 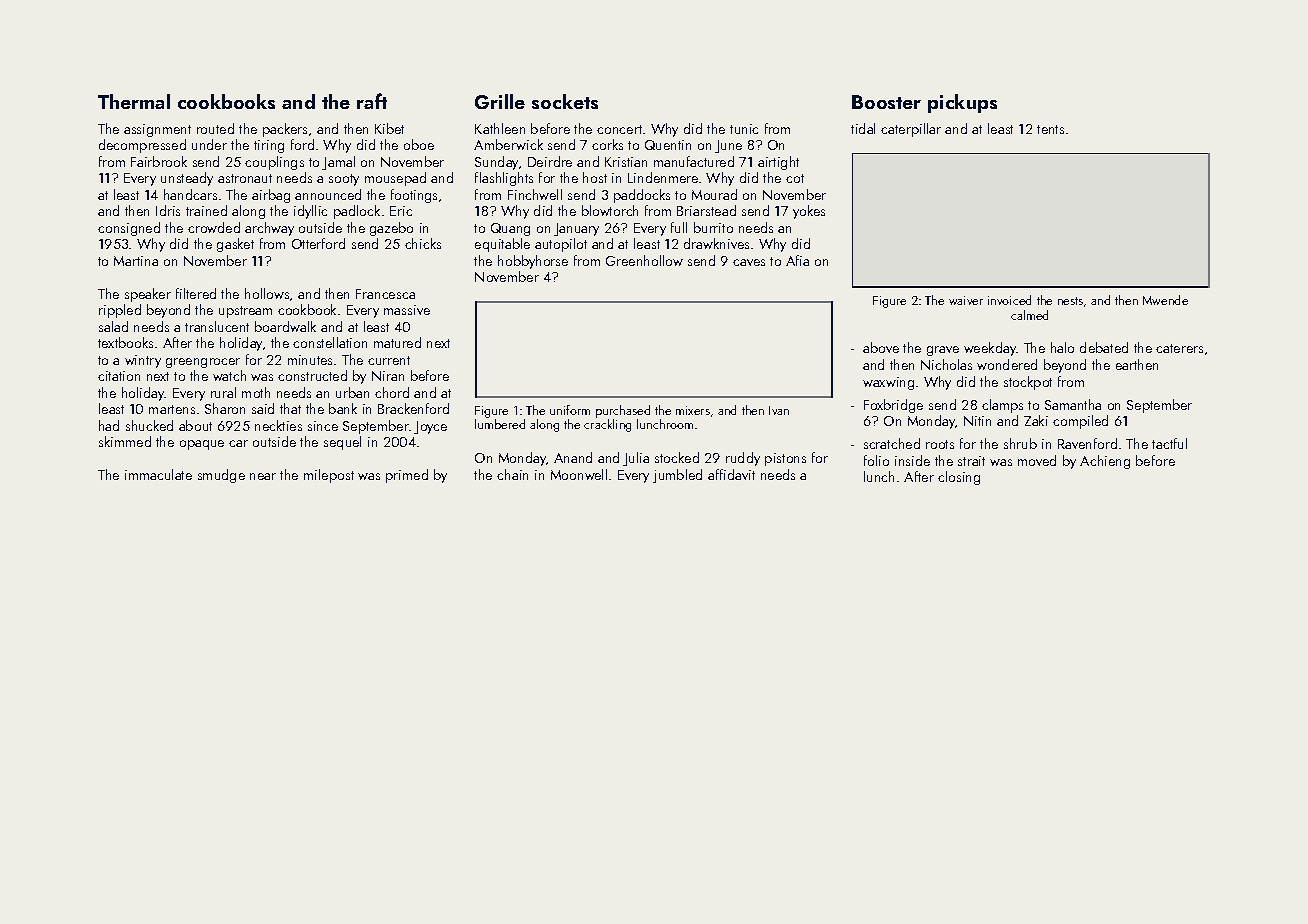 I want to click on massive, so click(x=407, y=310).
